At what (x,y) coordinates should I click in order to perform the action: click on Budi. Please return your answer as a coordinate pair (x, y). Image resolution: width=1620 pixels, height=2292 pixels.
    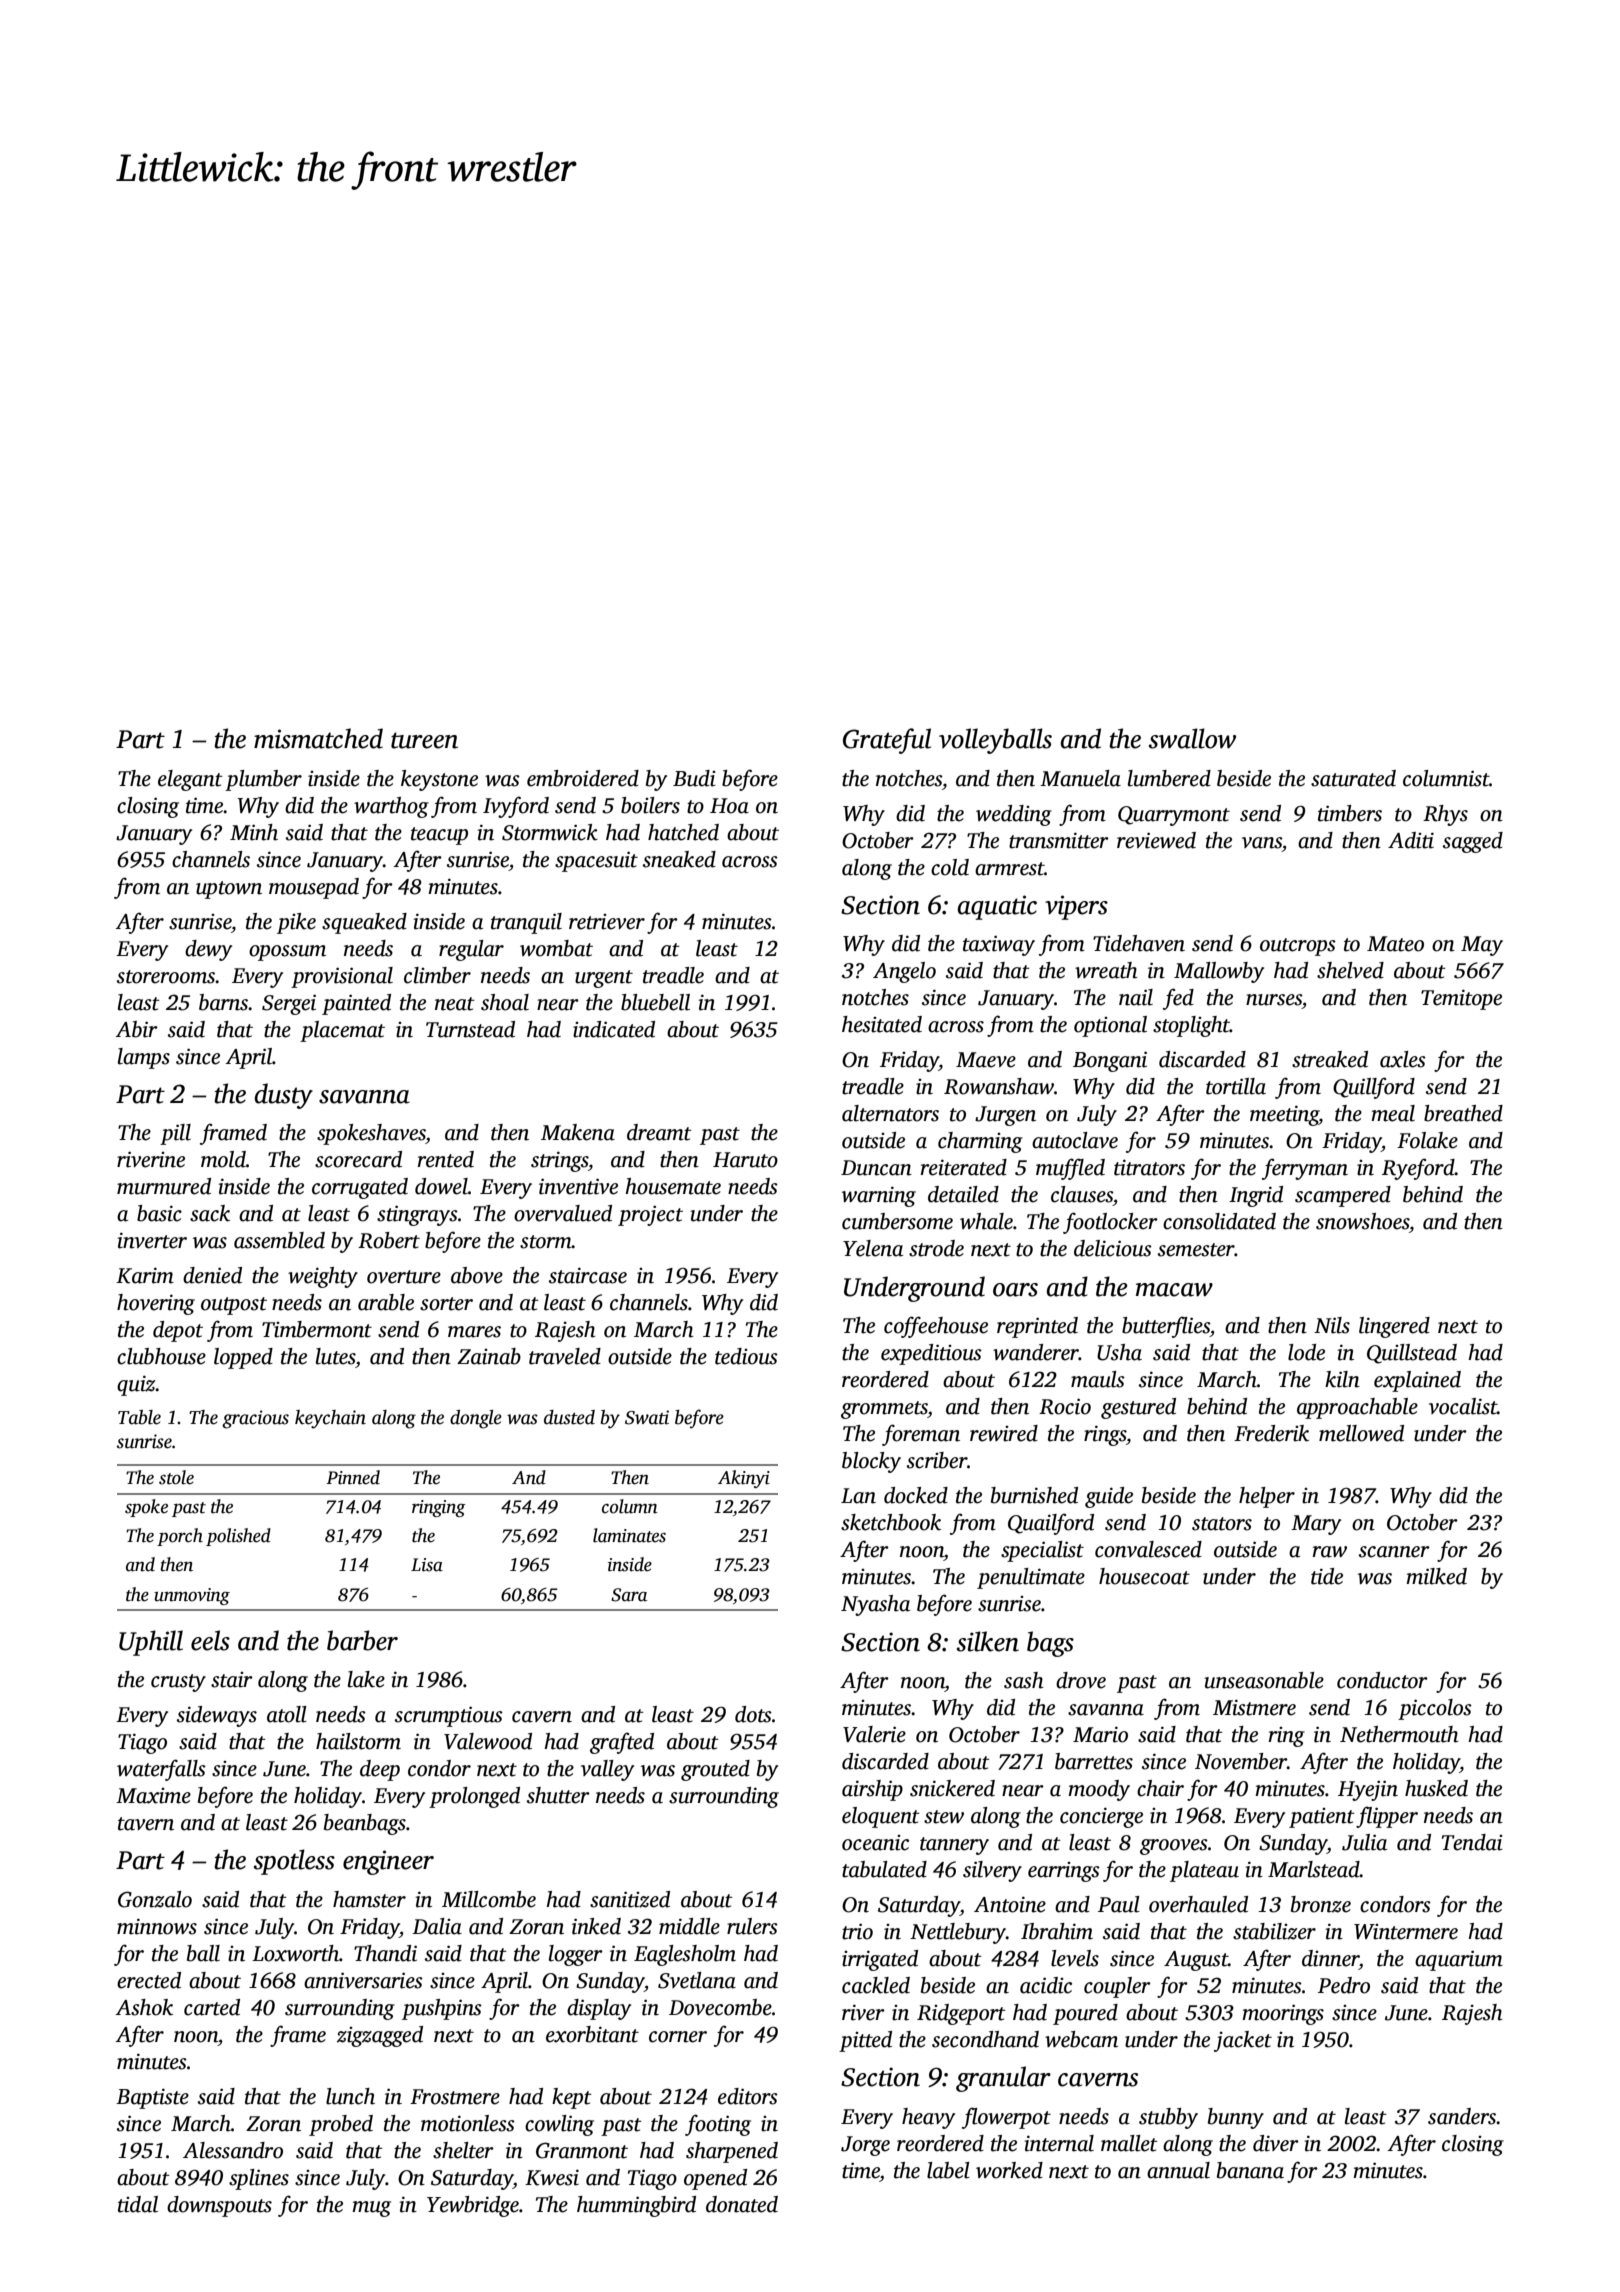
    Looking at the image, I should click on (694, 778).
